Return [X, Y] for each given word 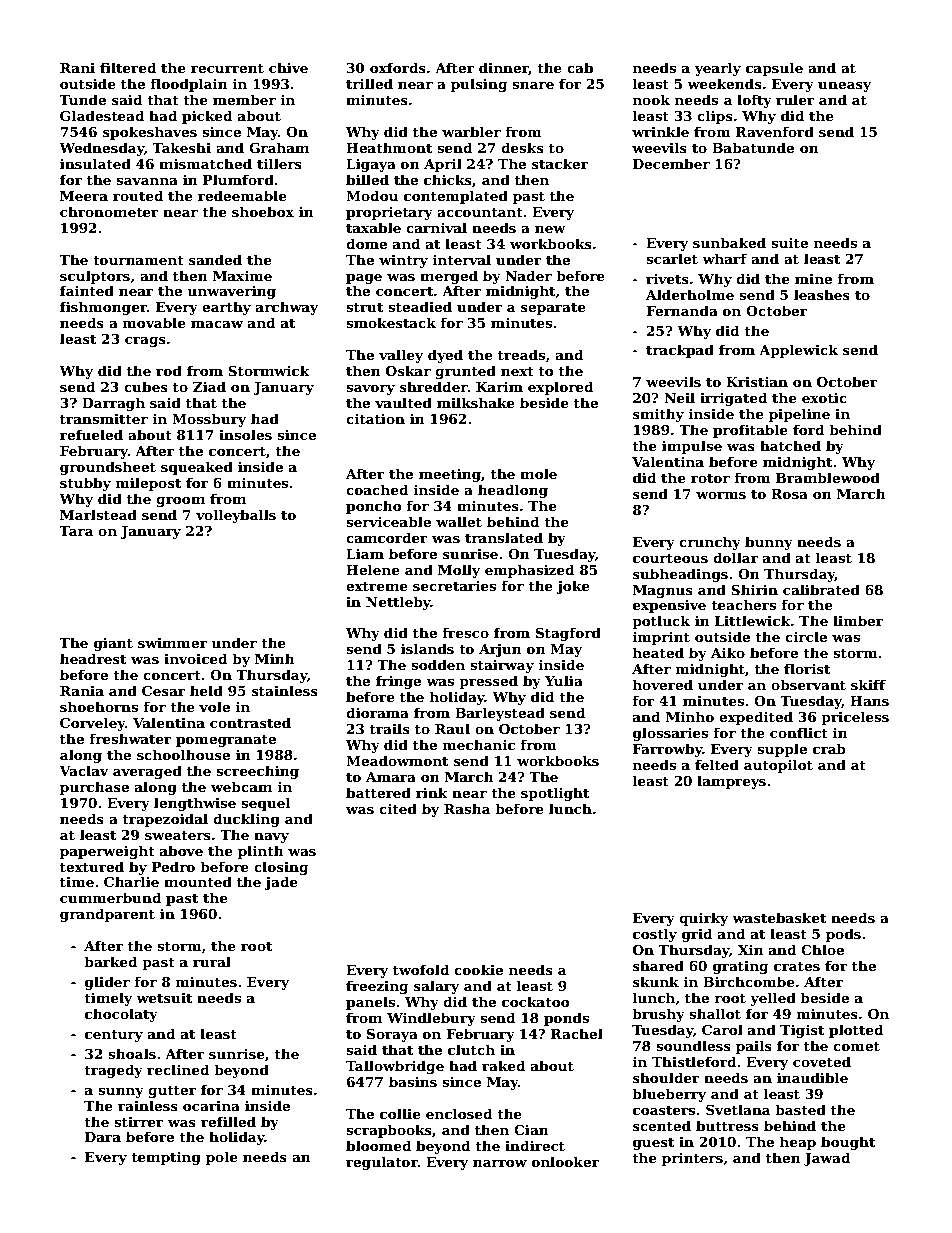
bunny [769, 543]
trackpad [680, 351]
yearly [718, 69]
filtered [128, 67]
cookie [478, 969]
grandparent [107, 915]
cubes [146, 386]
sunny [121, 1093]
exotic [824, 398]
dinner [504, 68]
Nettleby [398, 603]
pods [843, 935]
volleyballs [236, 516]
